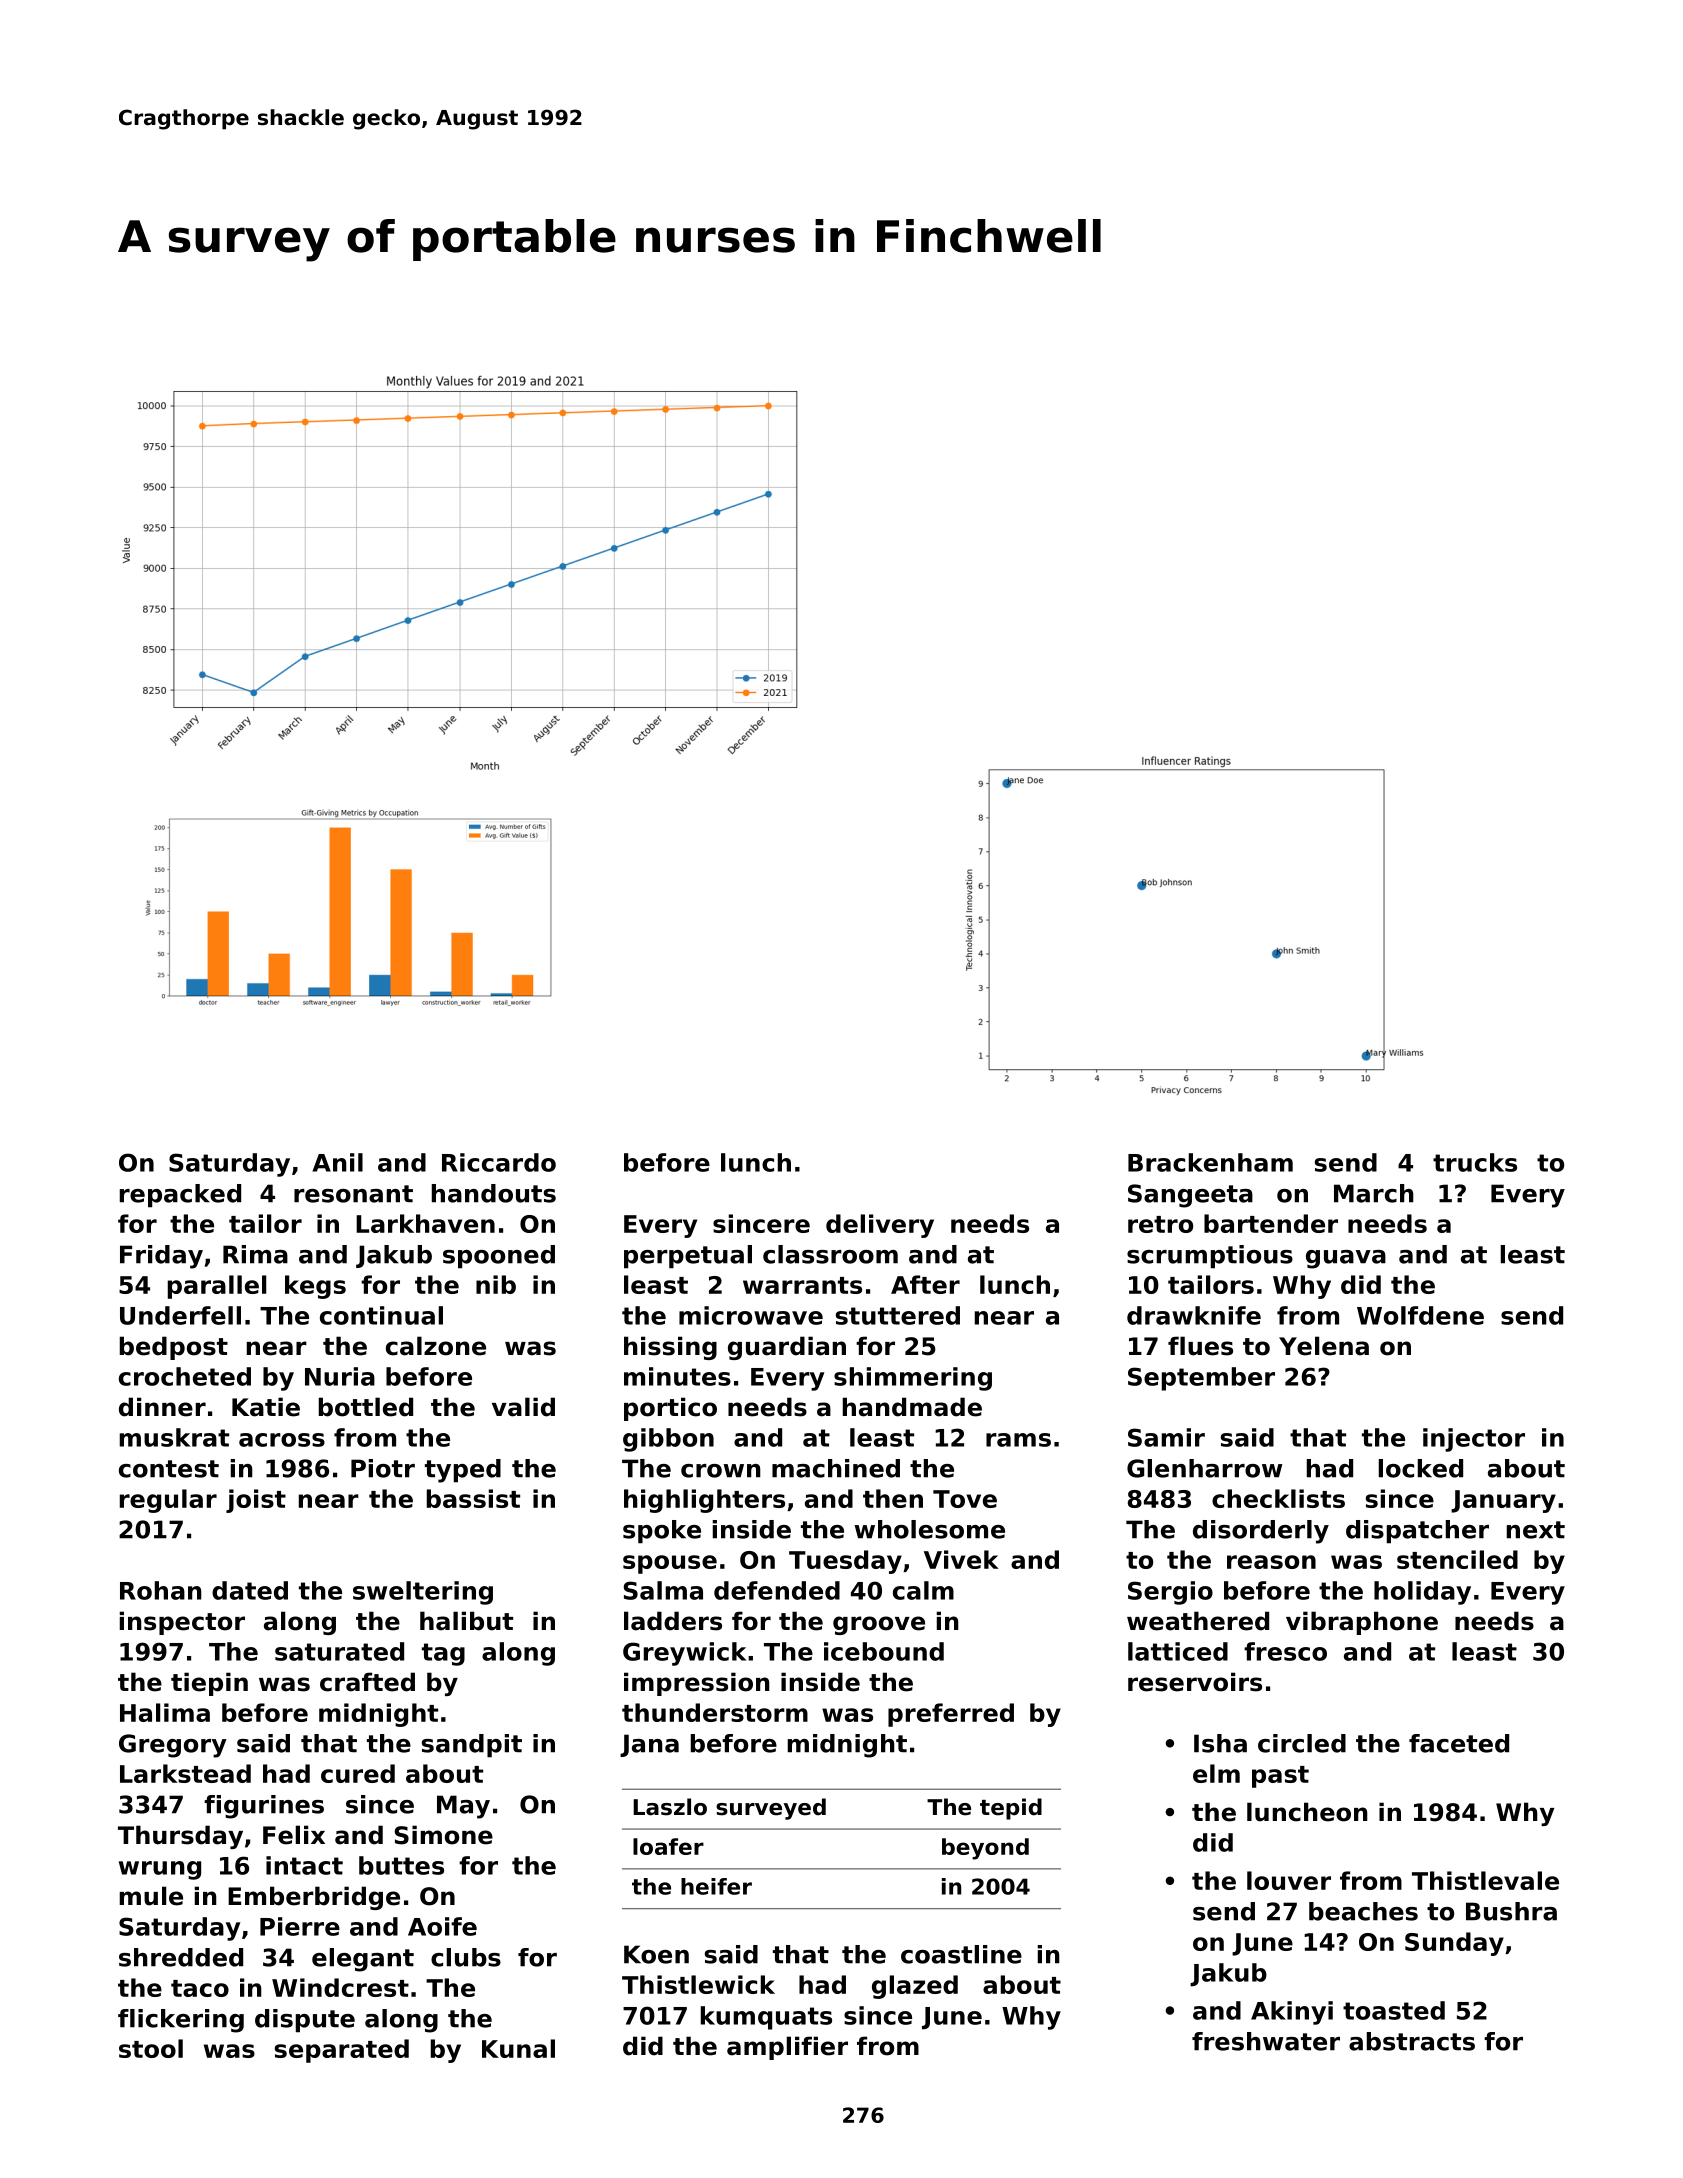 This screenshot has width=1683, height=2178. I want to click on Samir, so click(1166, 1437).
